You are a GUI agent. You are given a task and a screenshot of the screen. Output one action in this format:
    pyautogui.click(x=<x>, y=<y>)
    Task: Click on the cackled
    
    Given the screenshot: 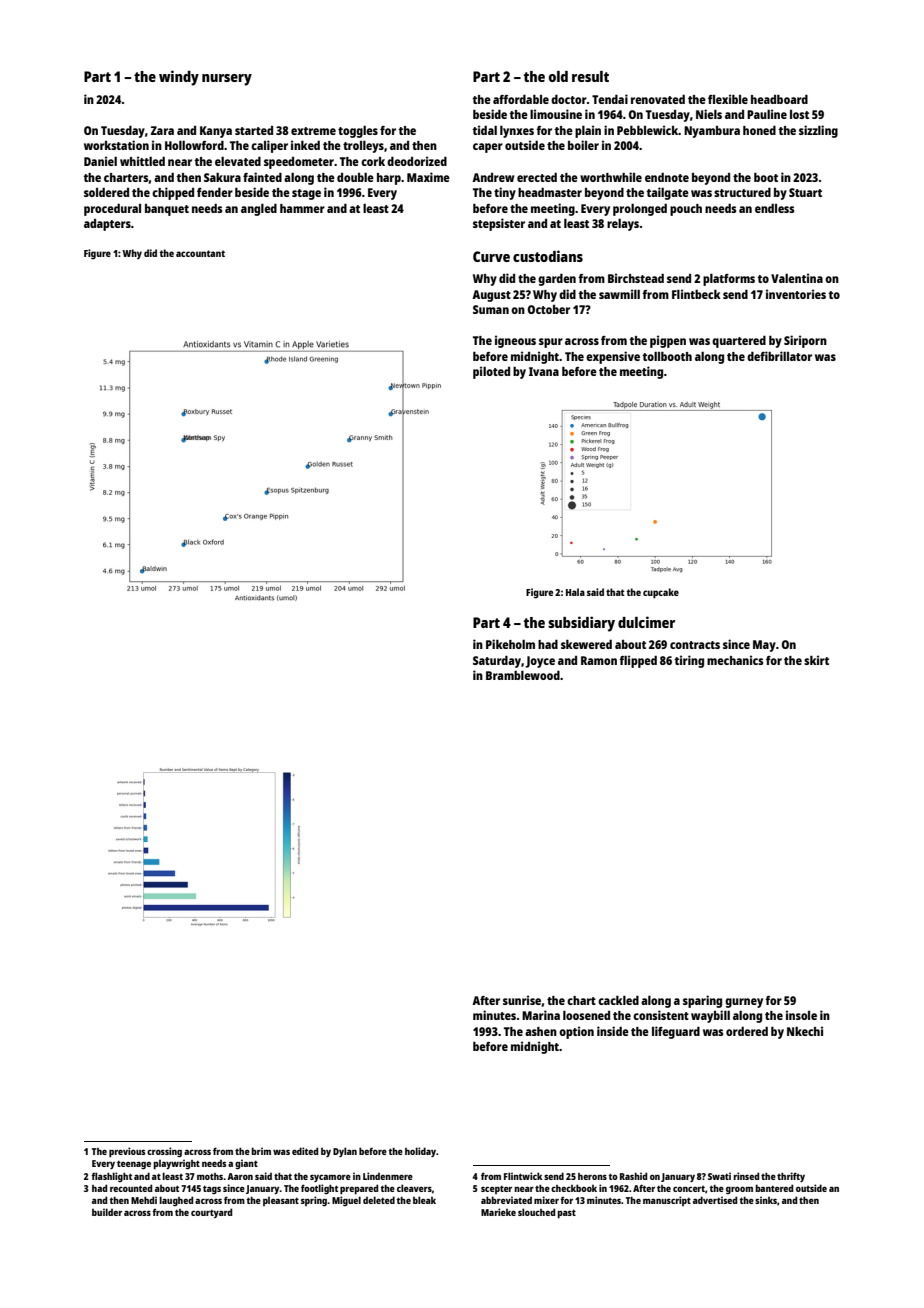 What is the action you would take?
    pyautogui.click(x=618, y=1000)
